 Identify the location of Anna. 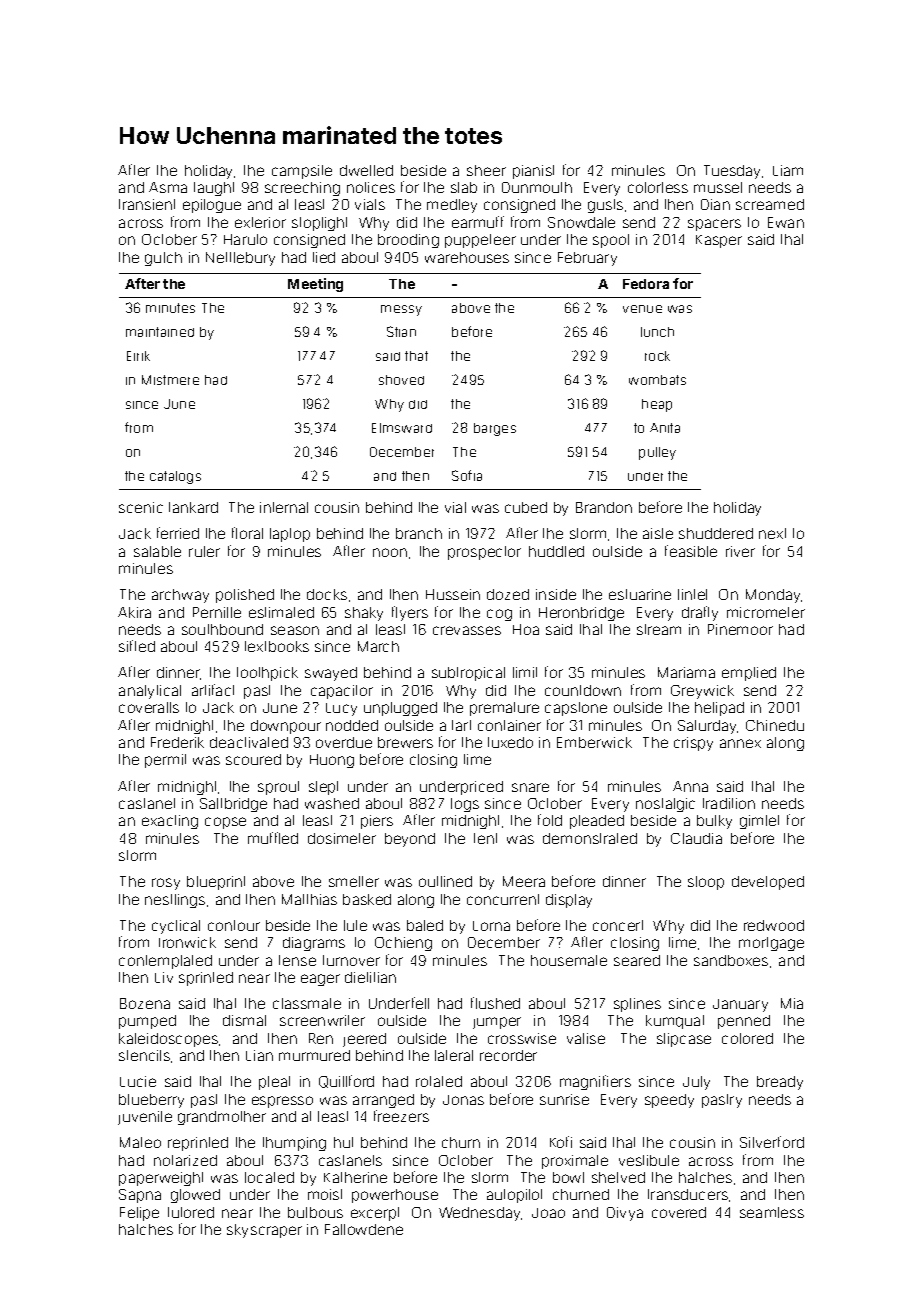
(690, 786).
